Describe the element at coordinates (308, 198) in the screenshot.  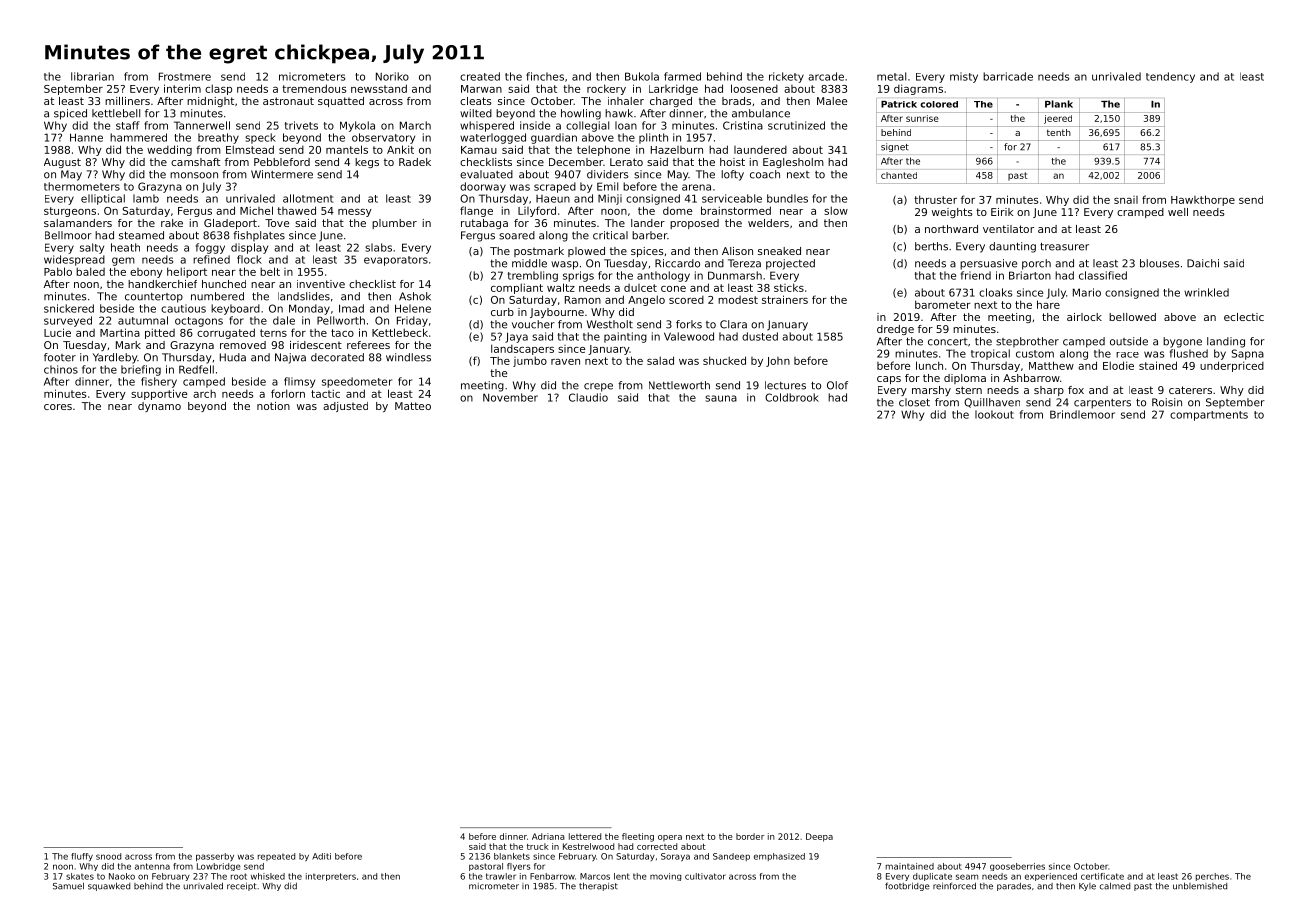
I see `allotment` at that location.
